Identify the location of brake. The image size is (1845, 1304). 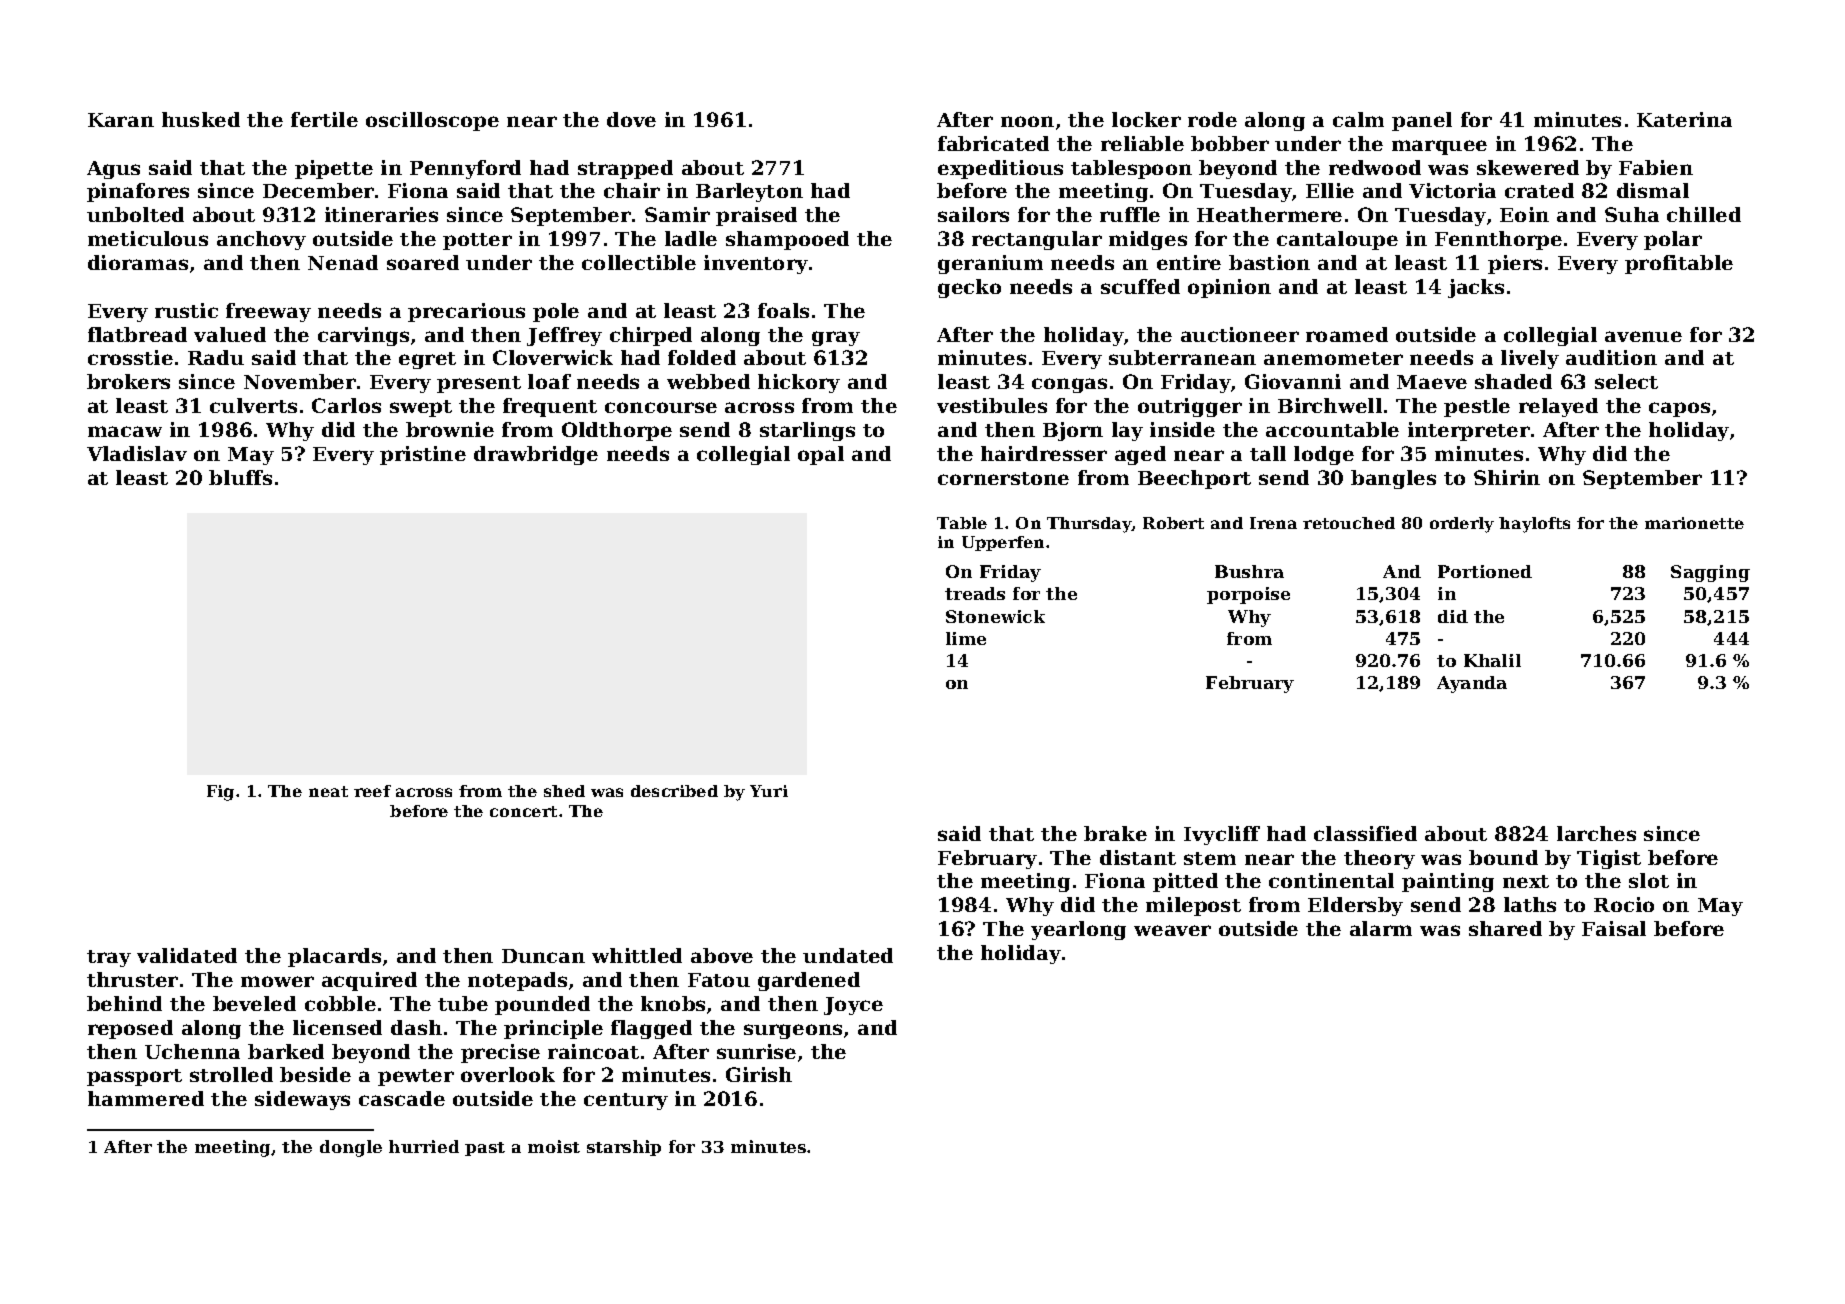
(1115, 833).
